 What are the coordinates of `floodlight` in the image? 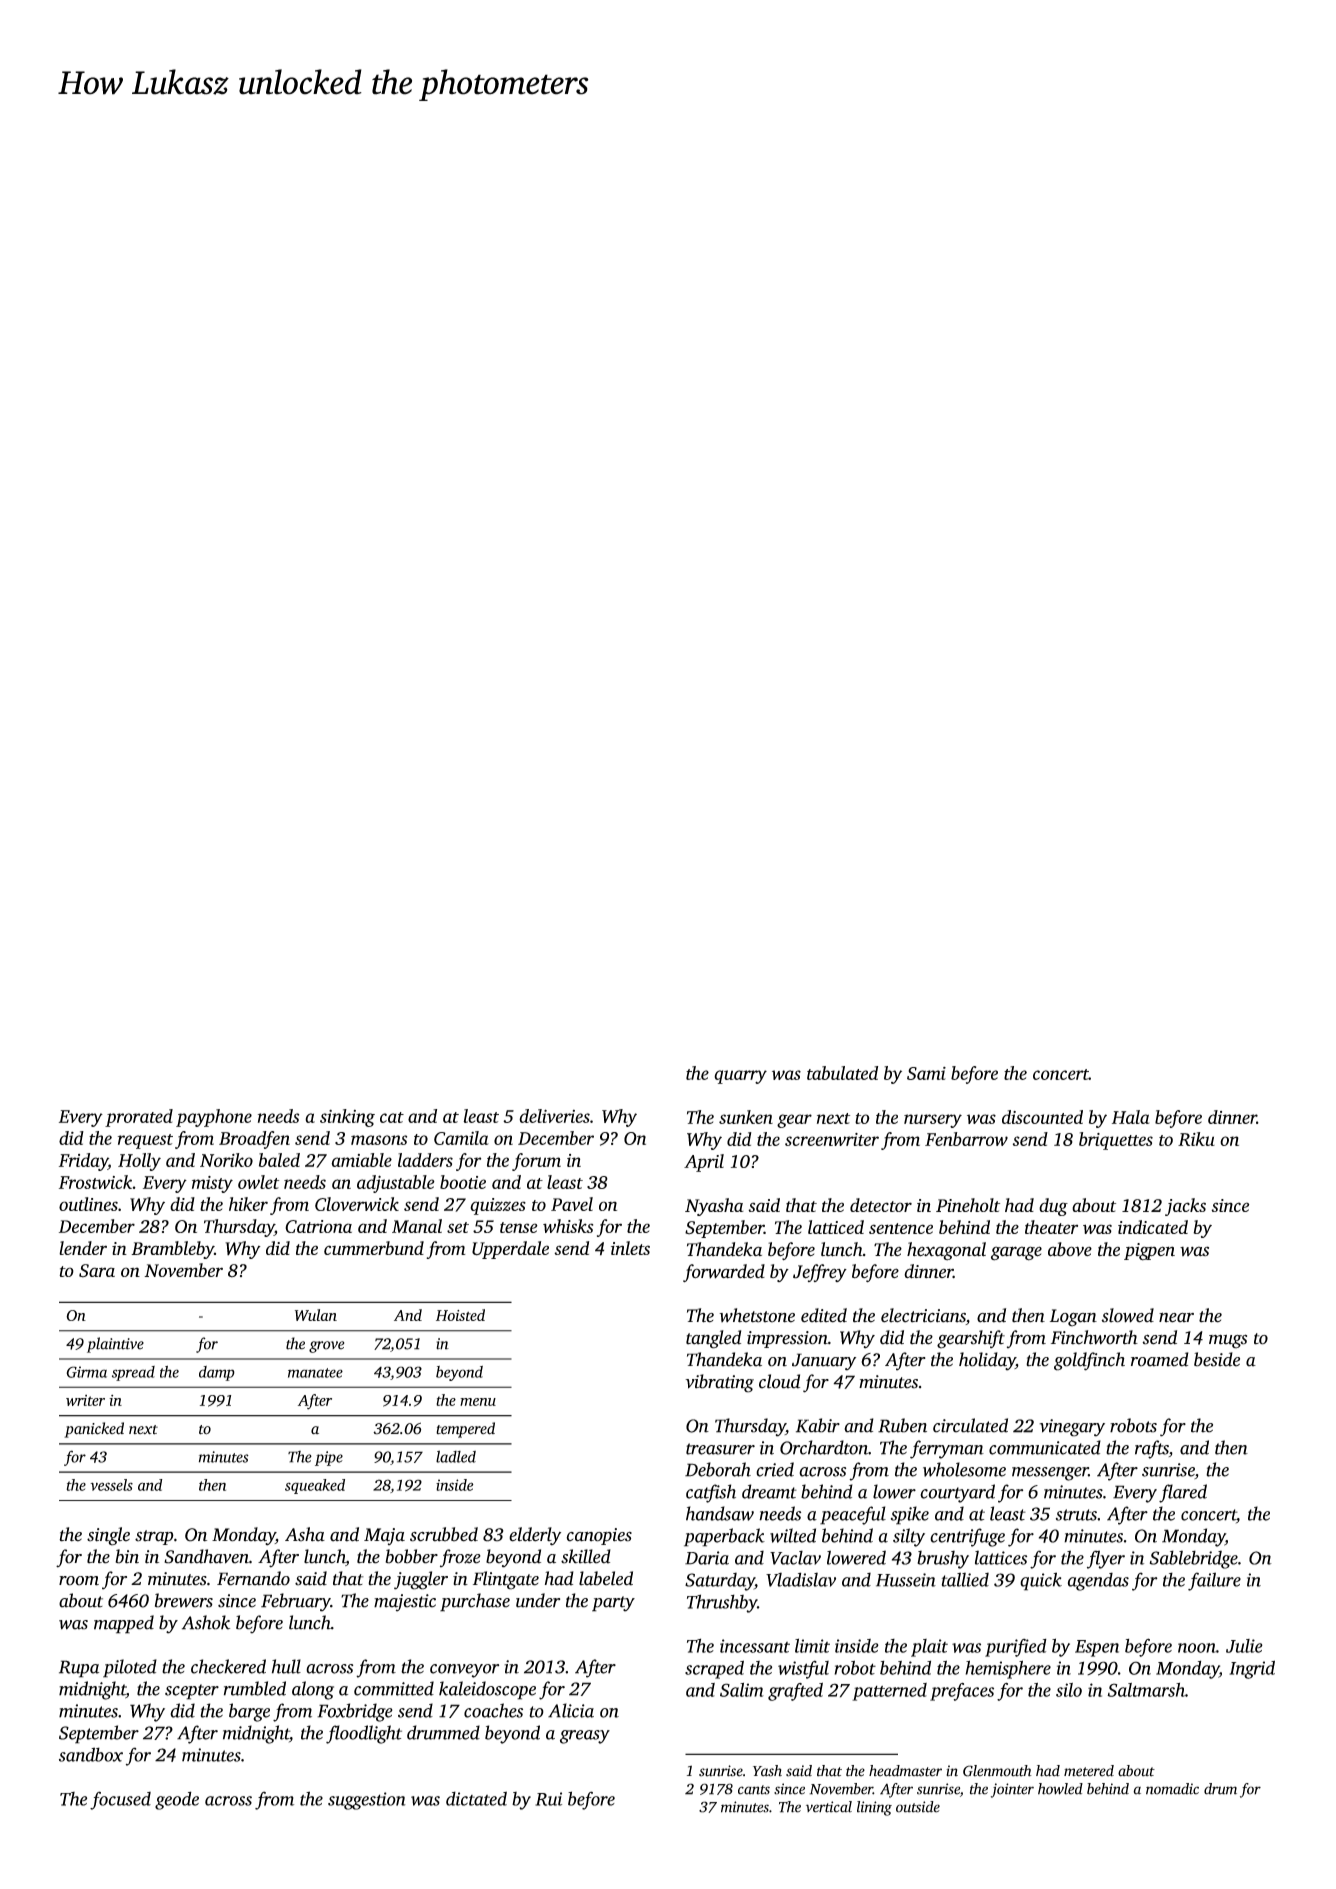 It's located at (364, 1734).
